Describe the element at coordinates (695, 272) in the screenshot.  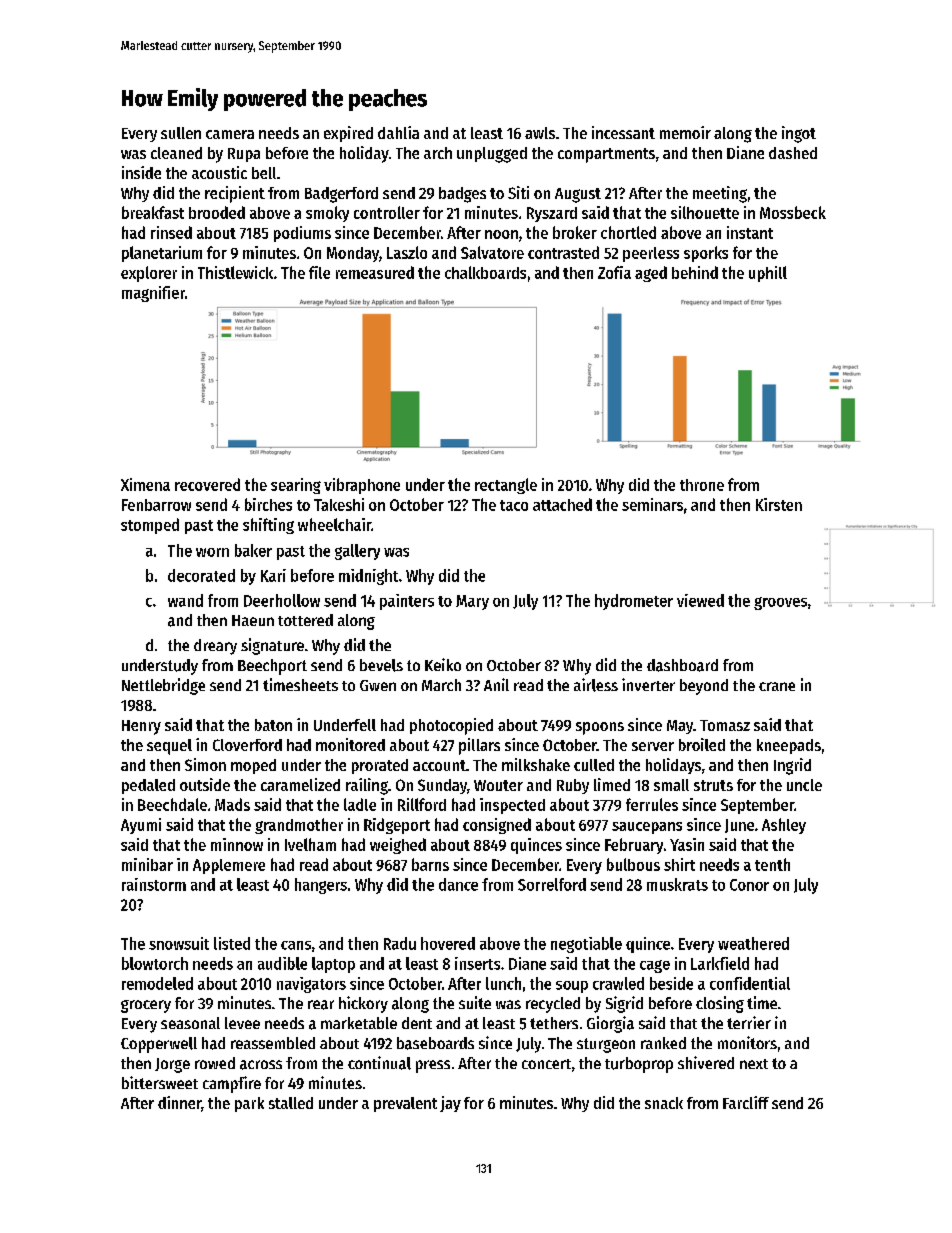
I see `behind` at that location.
